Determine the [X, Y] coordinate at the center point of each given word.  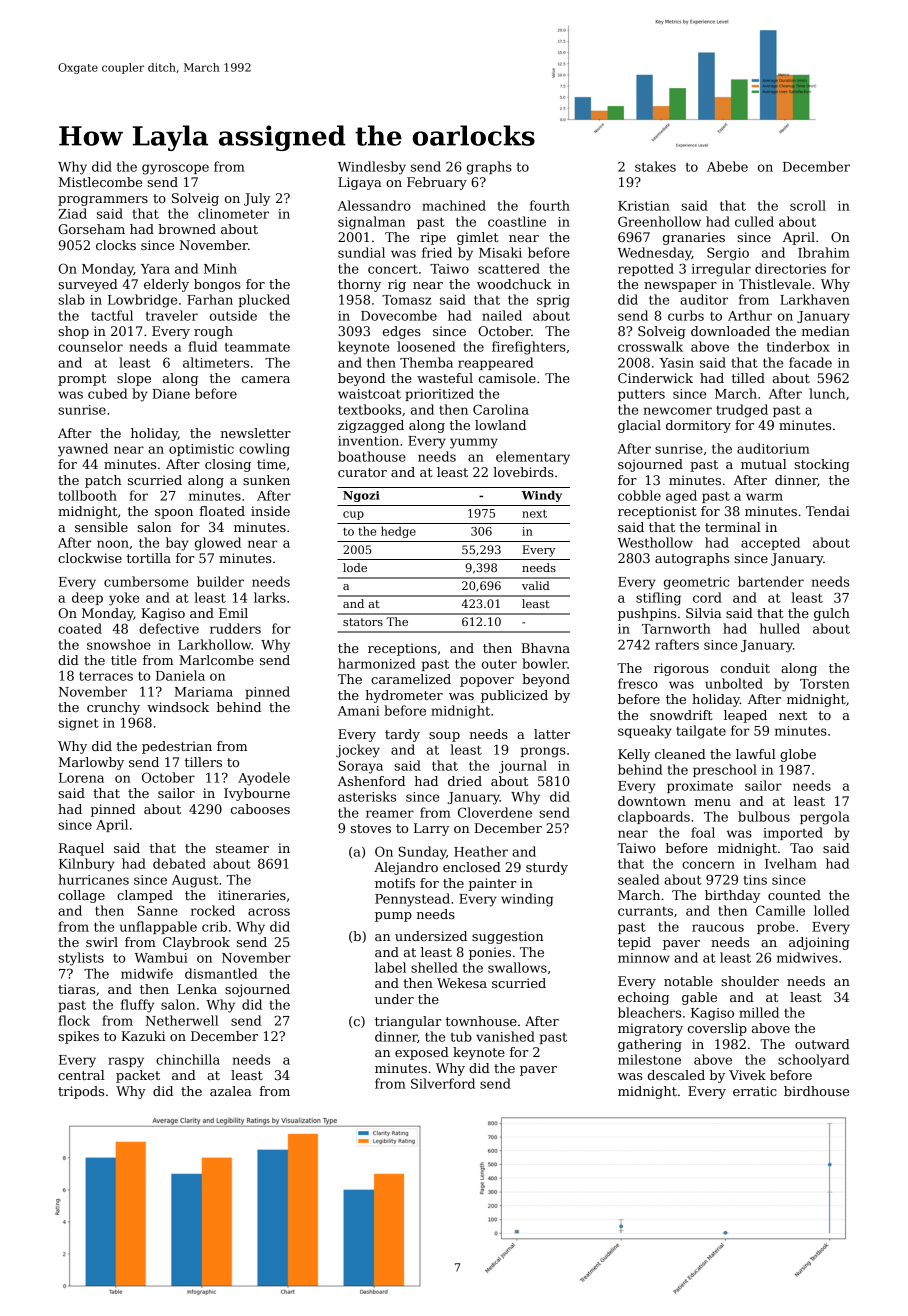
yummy [474, 443]
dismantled [221, 973]
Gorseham [91, 229]
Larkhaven [815, 299]
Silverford [443, 1083]
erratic [755, 1091]
